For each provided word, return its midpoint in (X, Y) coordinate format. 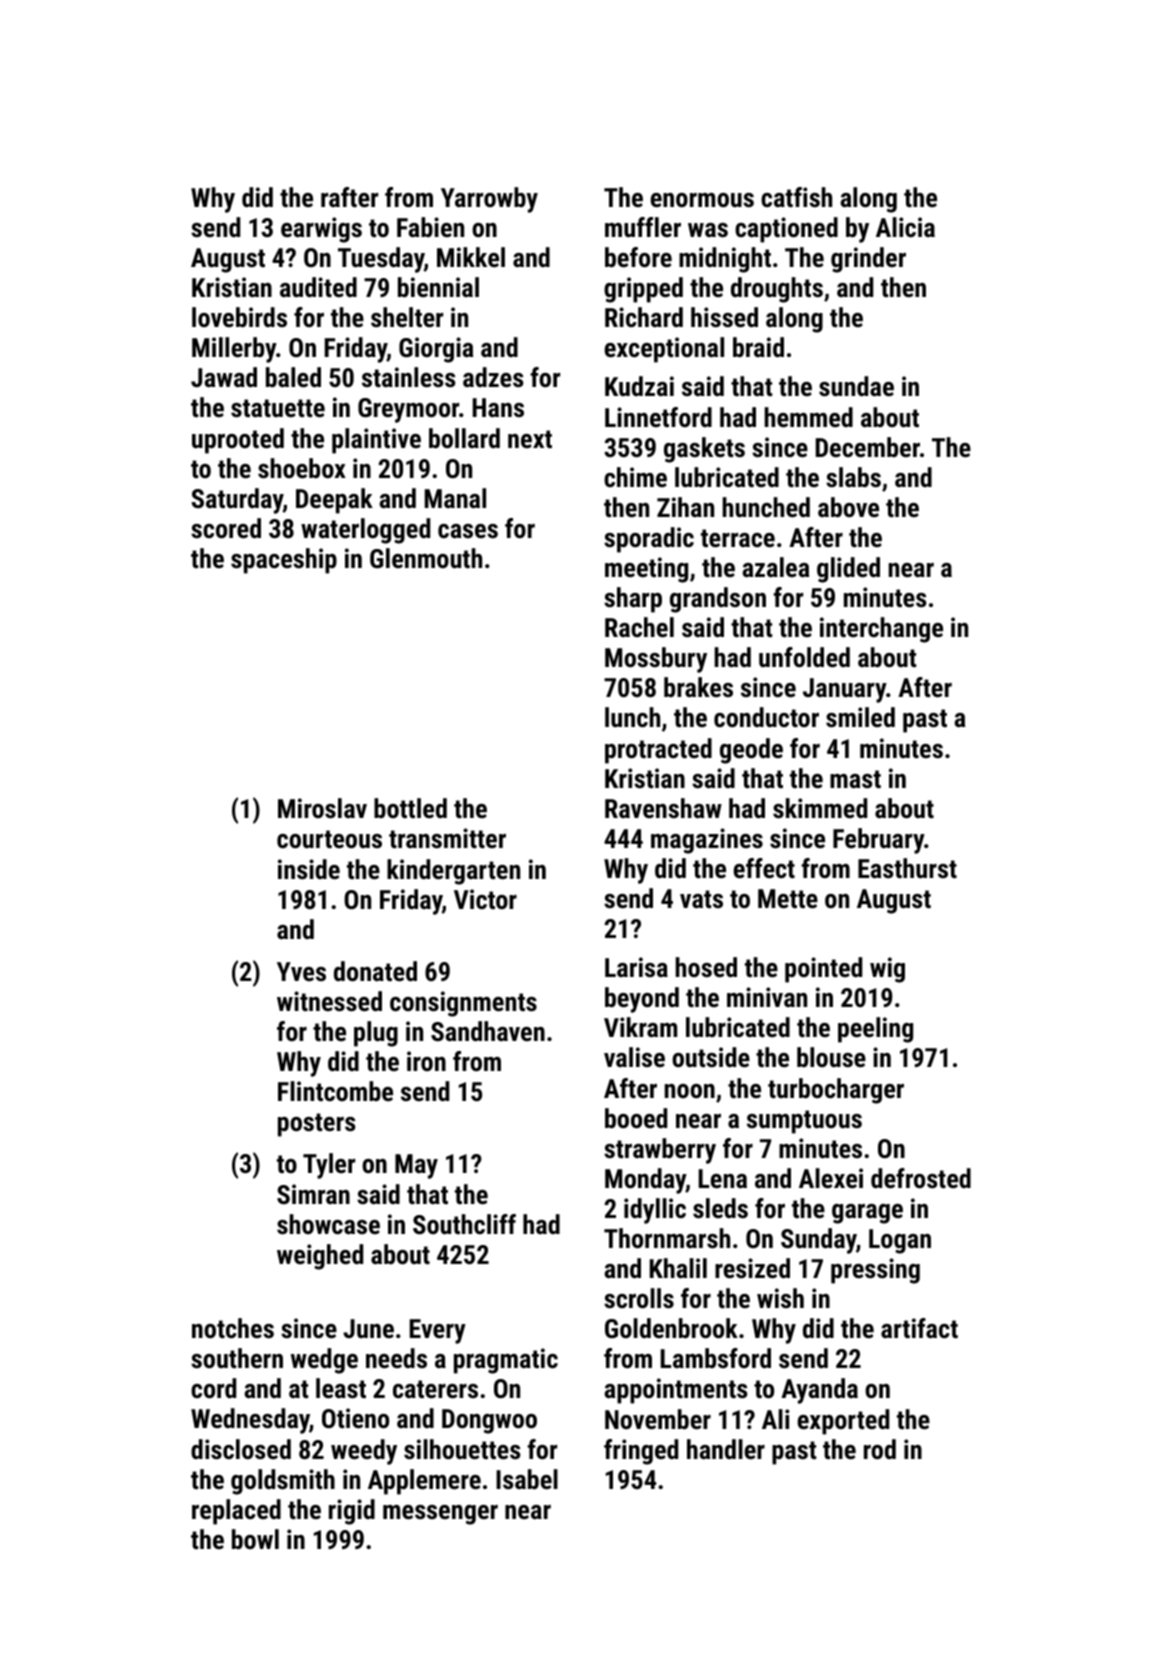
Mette (788, 898)
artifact (919, 1328)
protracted (658, 751)
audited (318, 287)
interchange (881, 630)
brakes (698, 687)
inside (309, 869)
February (879, 841)
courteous (329, 839)
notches (233, 1328)
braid (758, 347)
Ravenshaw (663, 808)
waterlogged (365, 531)
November (658, 1419)
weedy (364, 1452)
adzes (493, 377)
